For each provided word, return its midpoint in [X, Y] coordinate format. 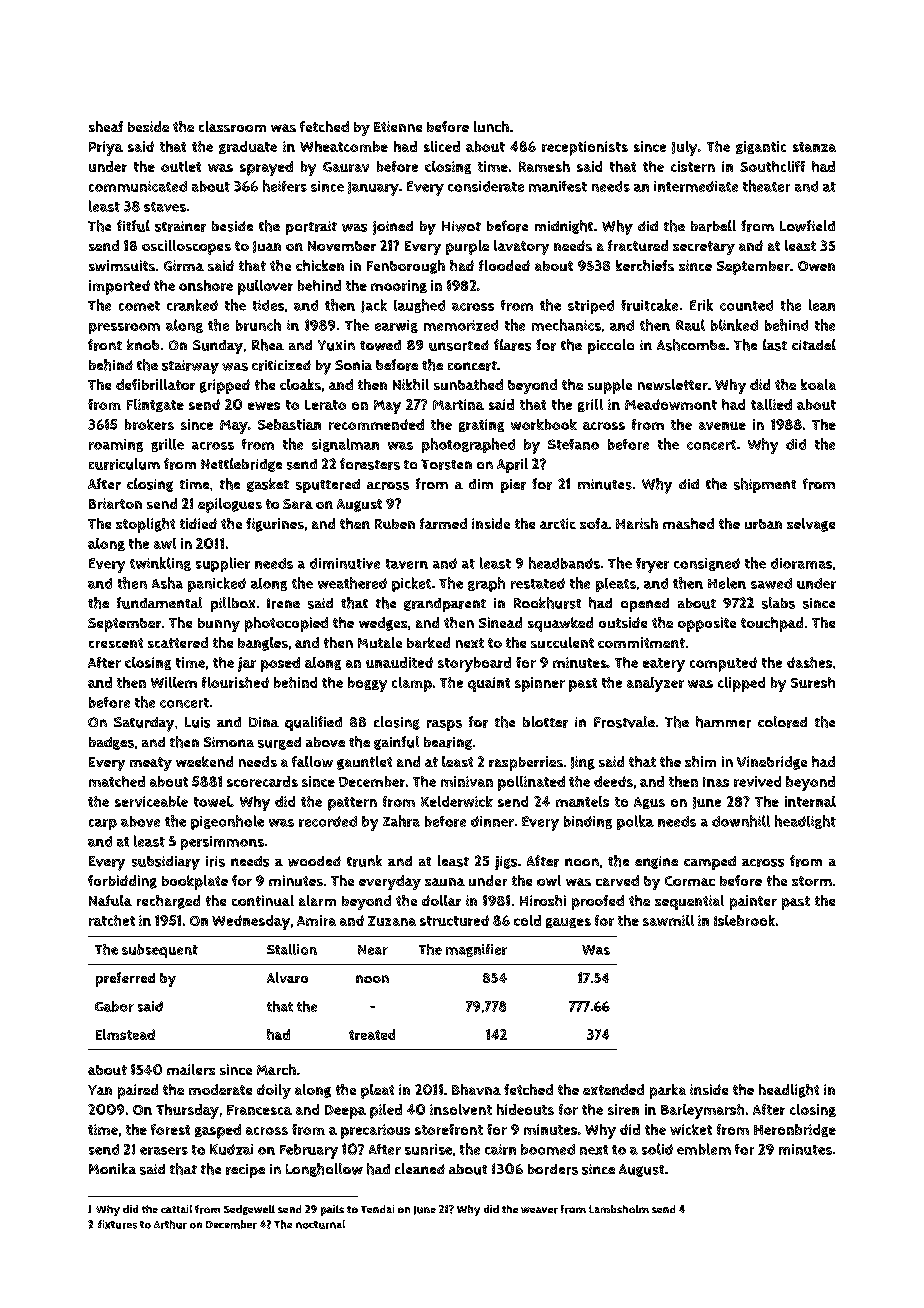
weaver [539, 1210]
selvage [811, 525]
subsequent [160, 951]
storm [812, 881]
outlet [181, 166]
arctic [558, 523]
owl [549, 880]
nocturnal [320, 1224]
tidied [198, 523]
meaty [151, 764]
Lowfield [807, 226]
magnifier [476, 950]
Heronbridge [795, 1130]
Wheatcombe [344, 146]
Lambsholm [619, 1209]
